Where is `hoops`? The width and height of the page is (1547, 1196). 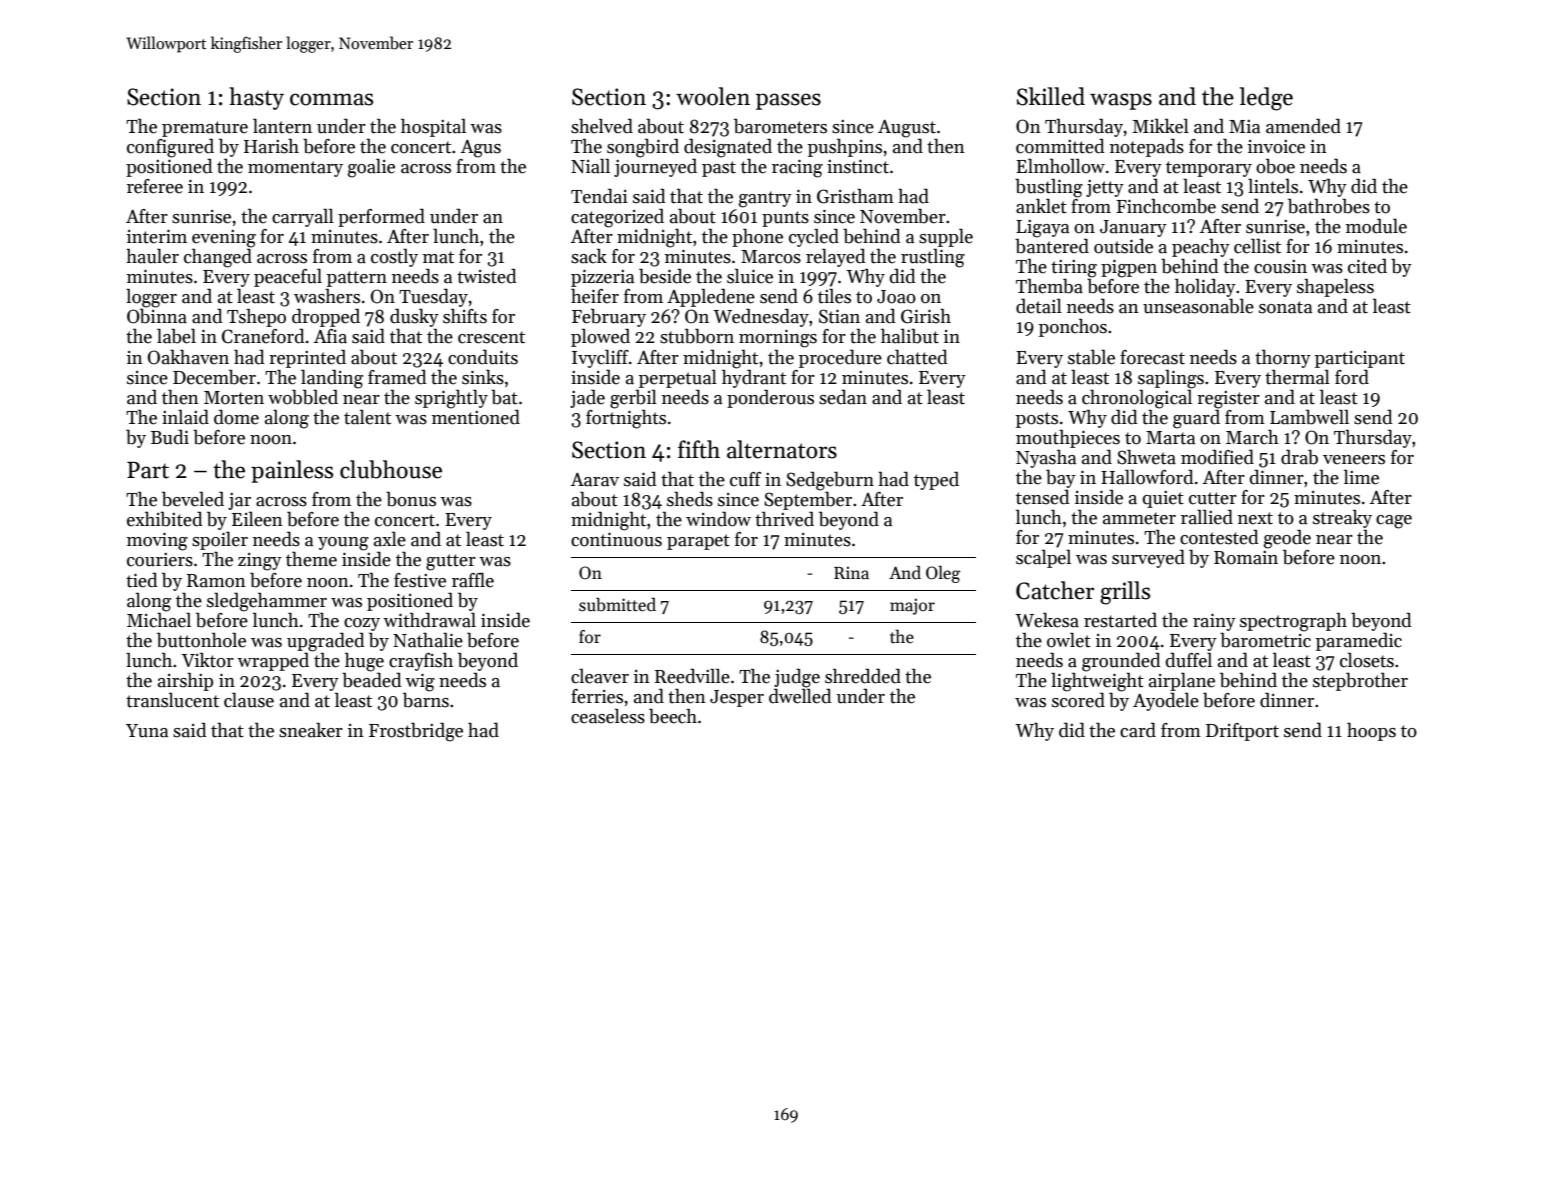
hoops is located at coordinates (1371, 732).
